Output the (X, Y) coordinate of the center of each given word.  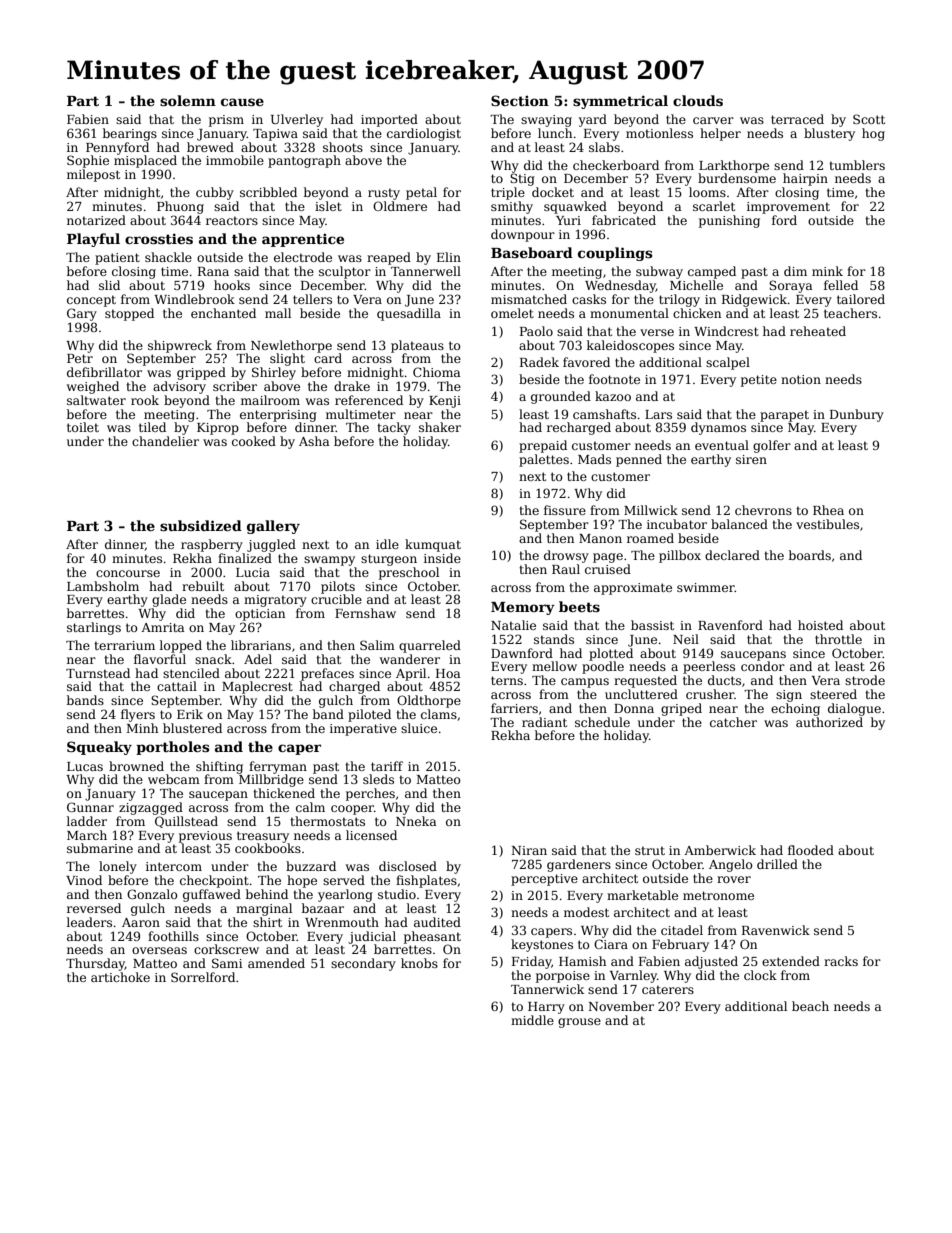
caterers (668, 989)
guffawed (212, 895)
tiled (152, 427)
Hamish (582, 961)
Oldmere (400, 206)
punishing (729, 221)
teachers (850, 313)
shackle (168, 257)
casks (589, 299)
